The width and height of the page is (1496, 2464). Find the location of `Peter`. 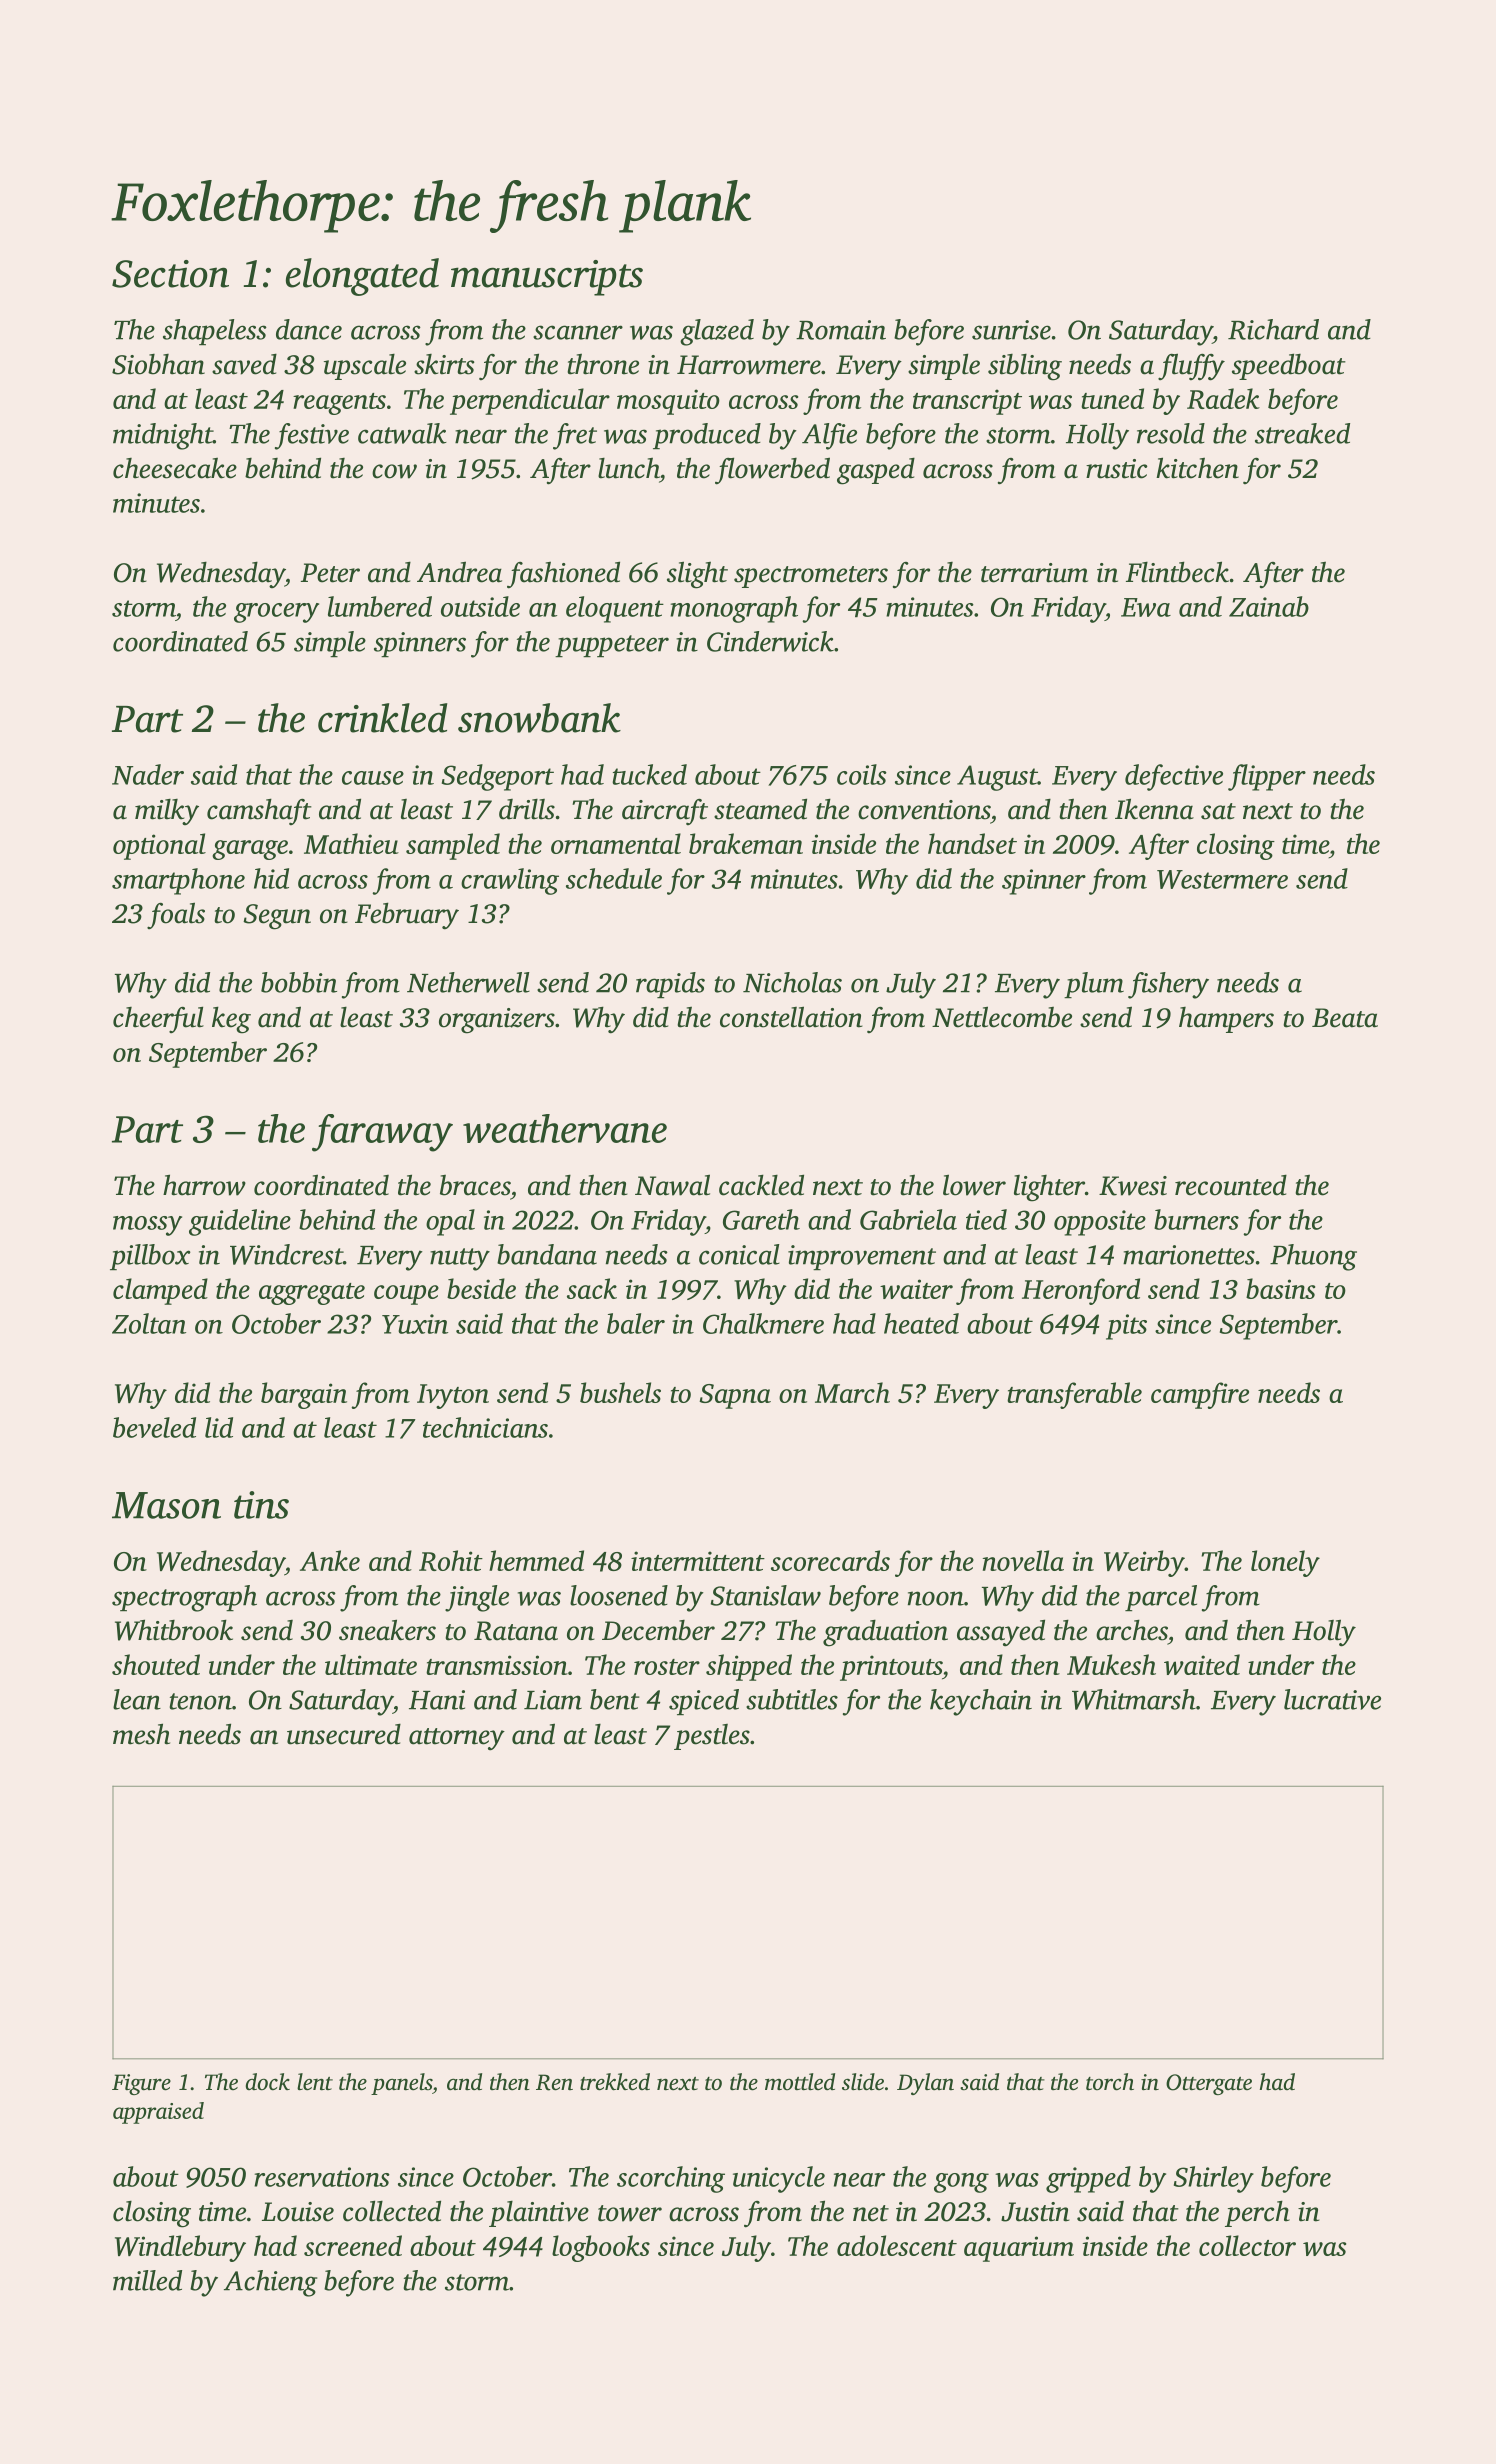

Peter is located at coordinates (330, 573).
